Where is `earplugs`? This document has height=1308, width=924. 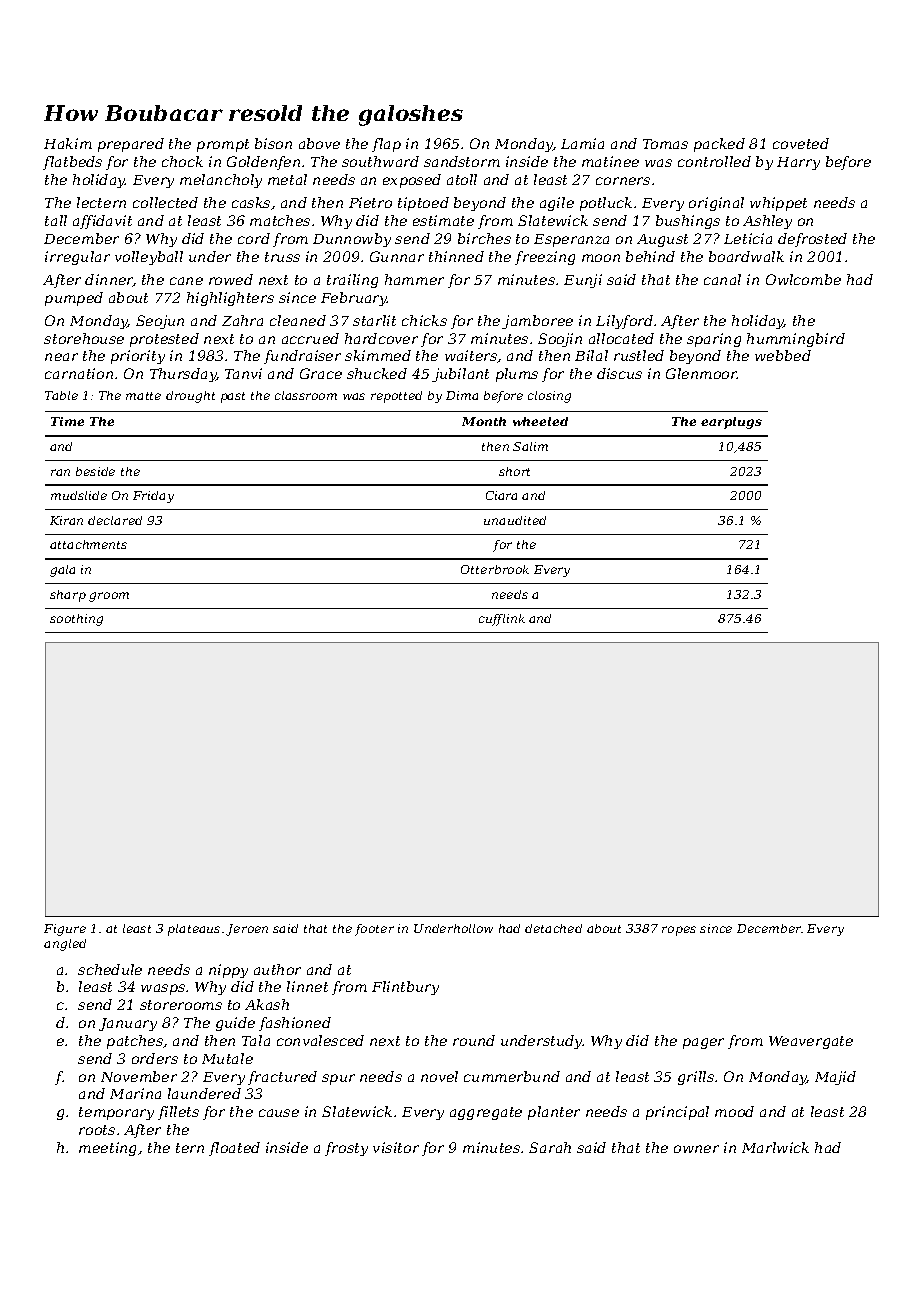 earplugs is located at coordinates (731, 423).
